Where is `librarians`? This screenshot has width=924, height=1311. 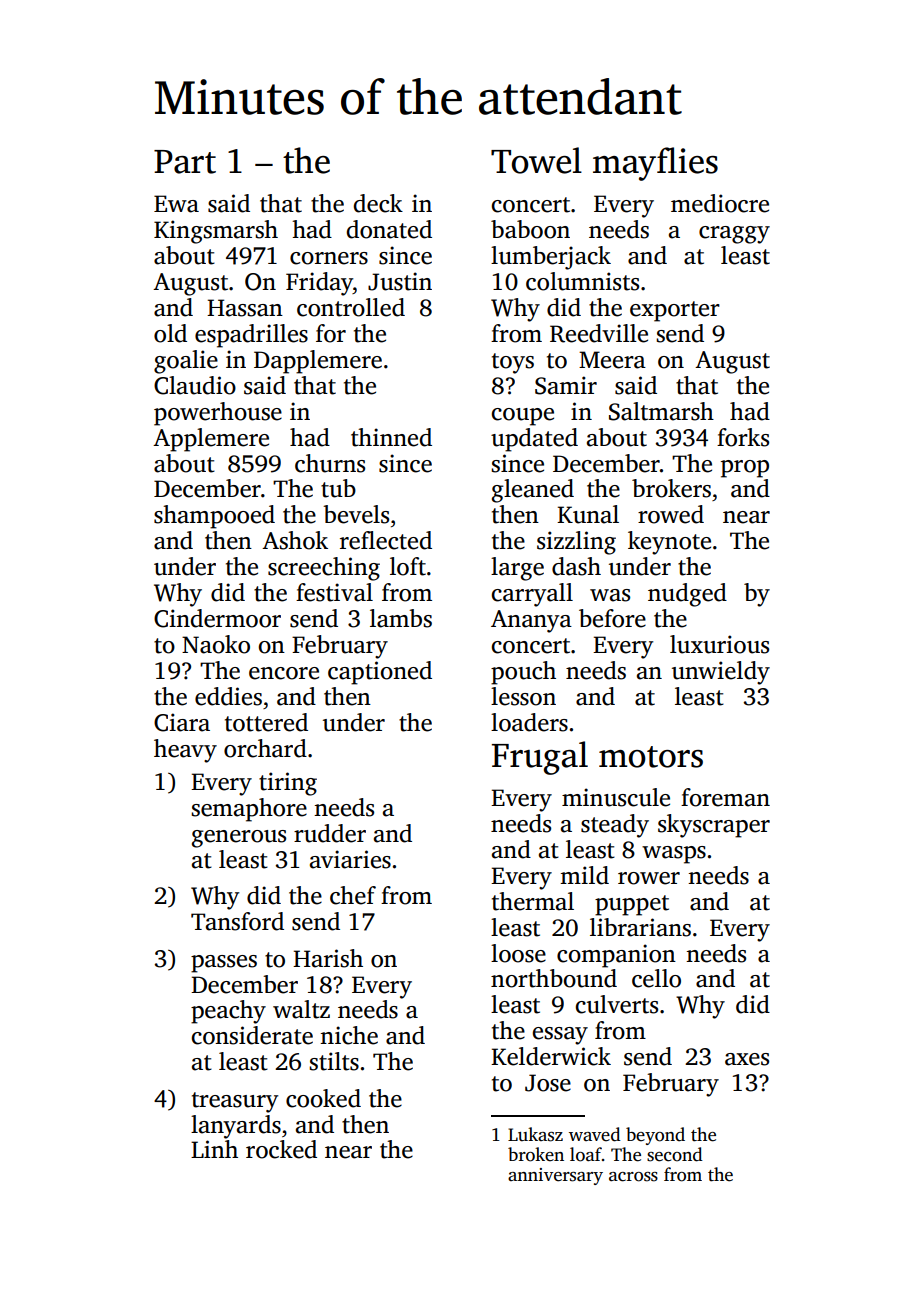 librarians is located at coordinates (640, 927).
